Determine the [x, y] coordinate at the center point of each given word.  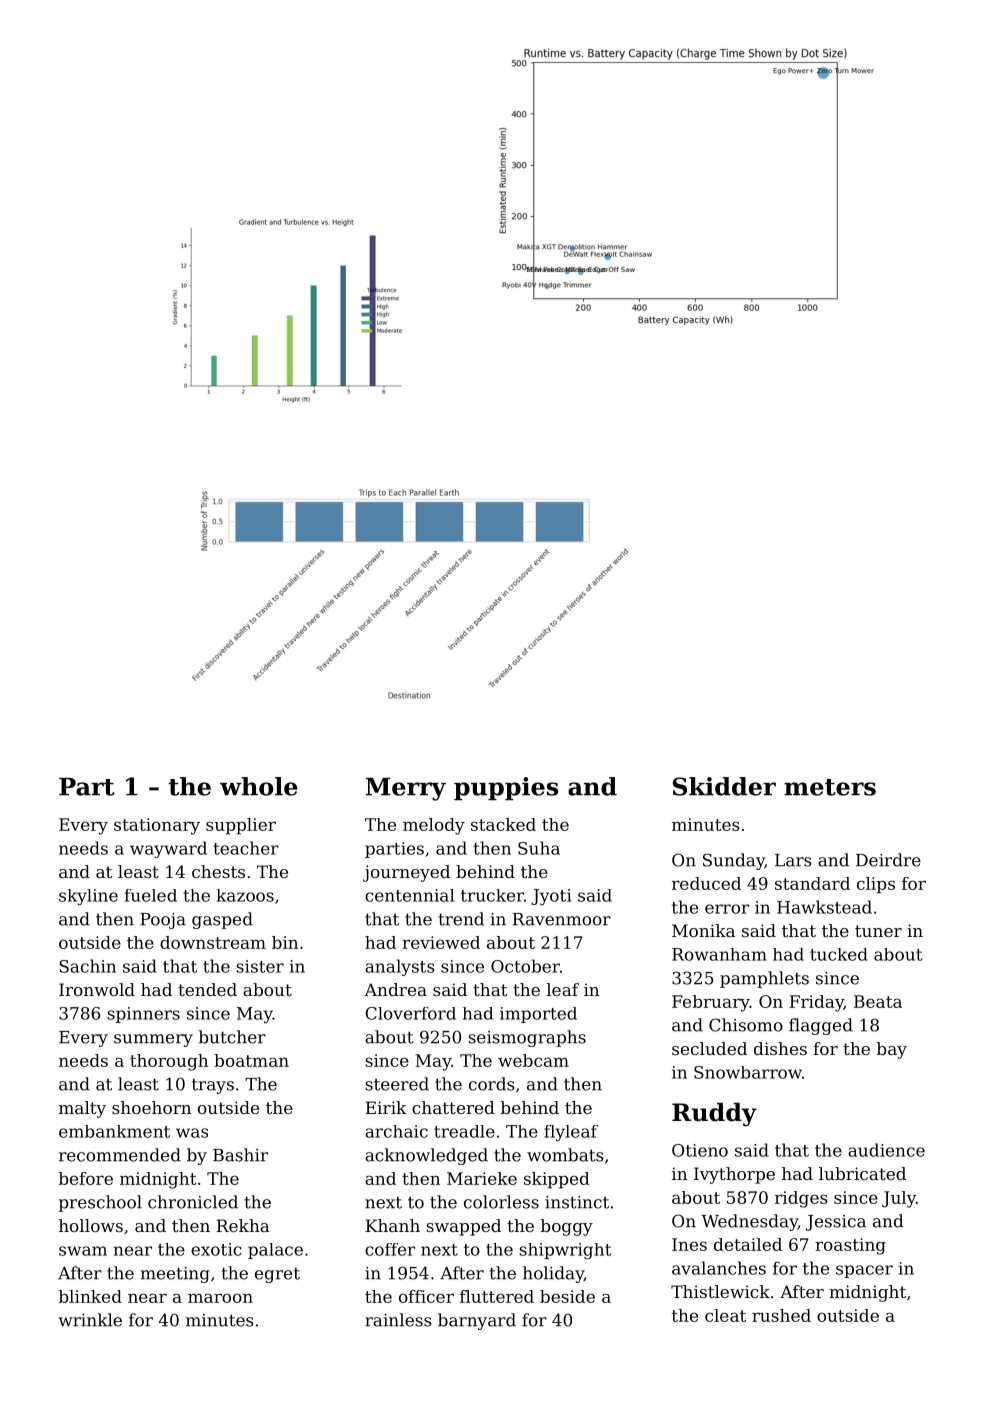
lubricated [862, 1173]
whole [259, 786]
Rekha [243, 1225]
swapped [463, 1227]
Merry [406, 789]
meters [830, 787]
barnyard [477, 1321]
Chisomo [746, 1025]
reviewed [441, 942]
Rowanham [719, 954]
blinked [90, 1296]
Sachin [87, 966]
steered [397, 1084]
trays [213, 1086]
